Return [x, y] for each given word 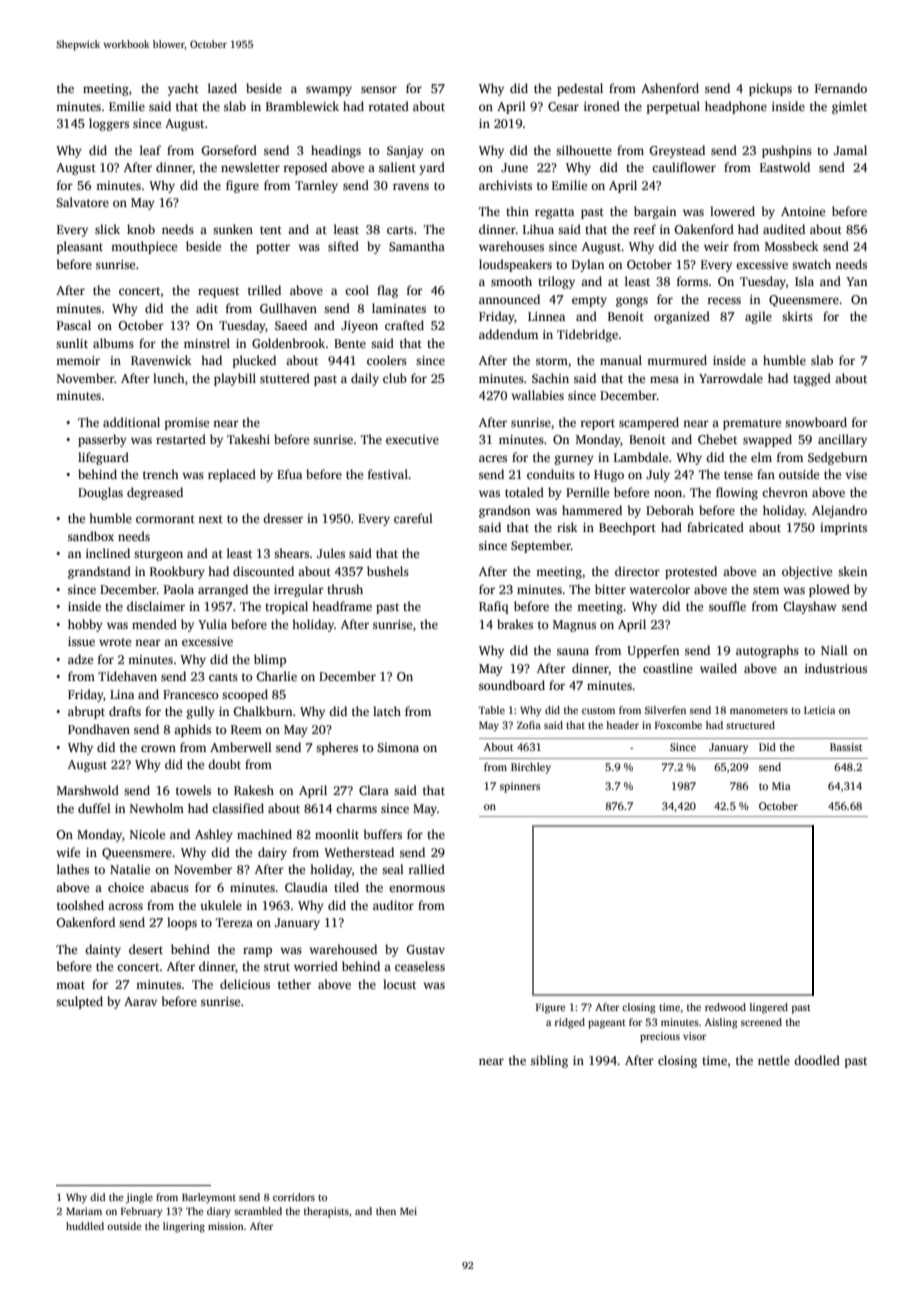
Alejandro [839, 511]
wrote [115, 642]
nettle [774, 1060]
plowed [829, 590]
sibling [549, 1061]
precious [660, 1037]
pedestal [580, 89]
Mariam [84, 1211]
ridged [570, 1023]
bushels [388, 571]
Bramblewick [302, 106]
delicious [245, 984]
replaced [232, 475]
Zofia [529, 725]
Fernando [841, 88]
